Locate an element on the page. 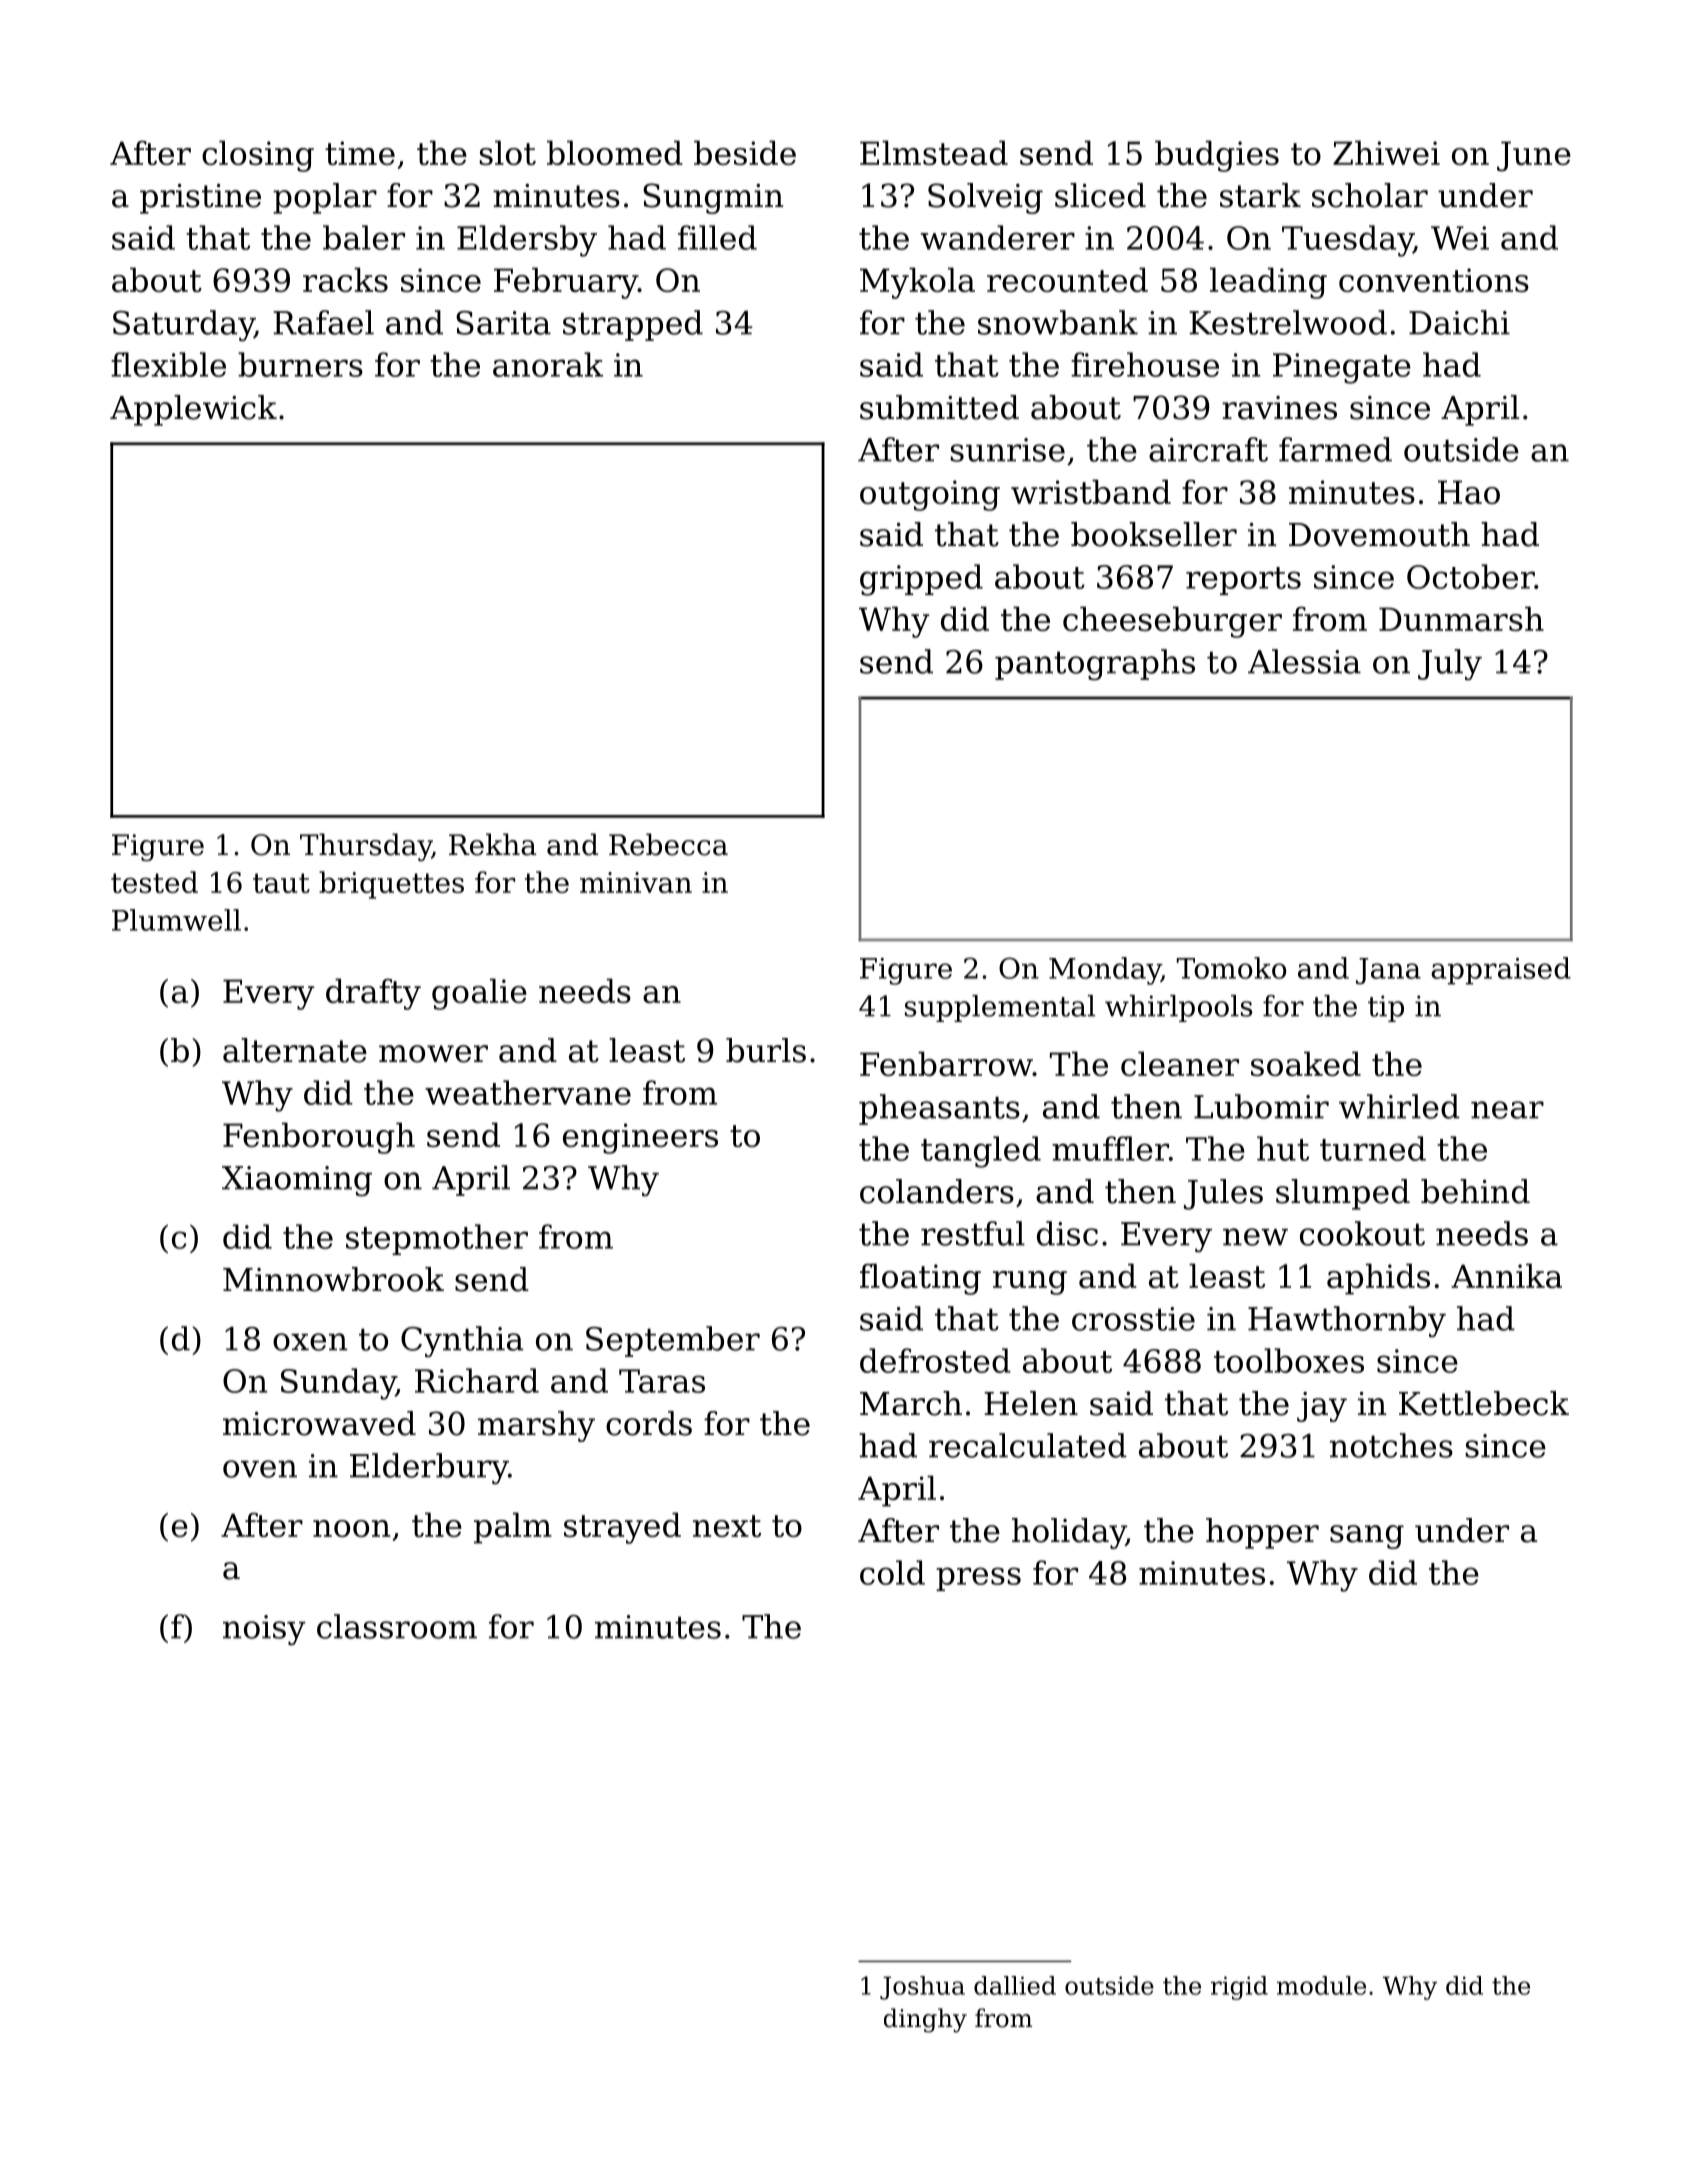  Applewick is located at coordinates (193, 410).
